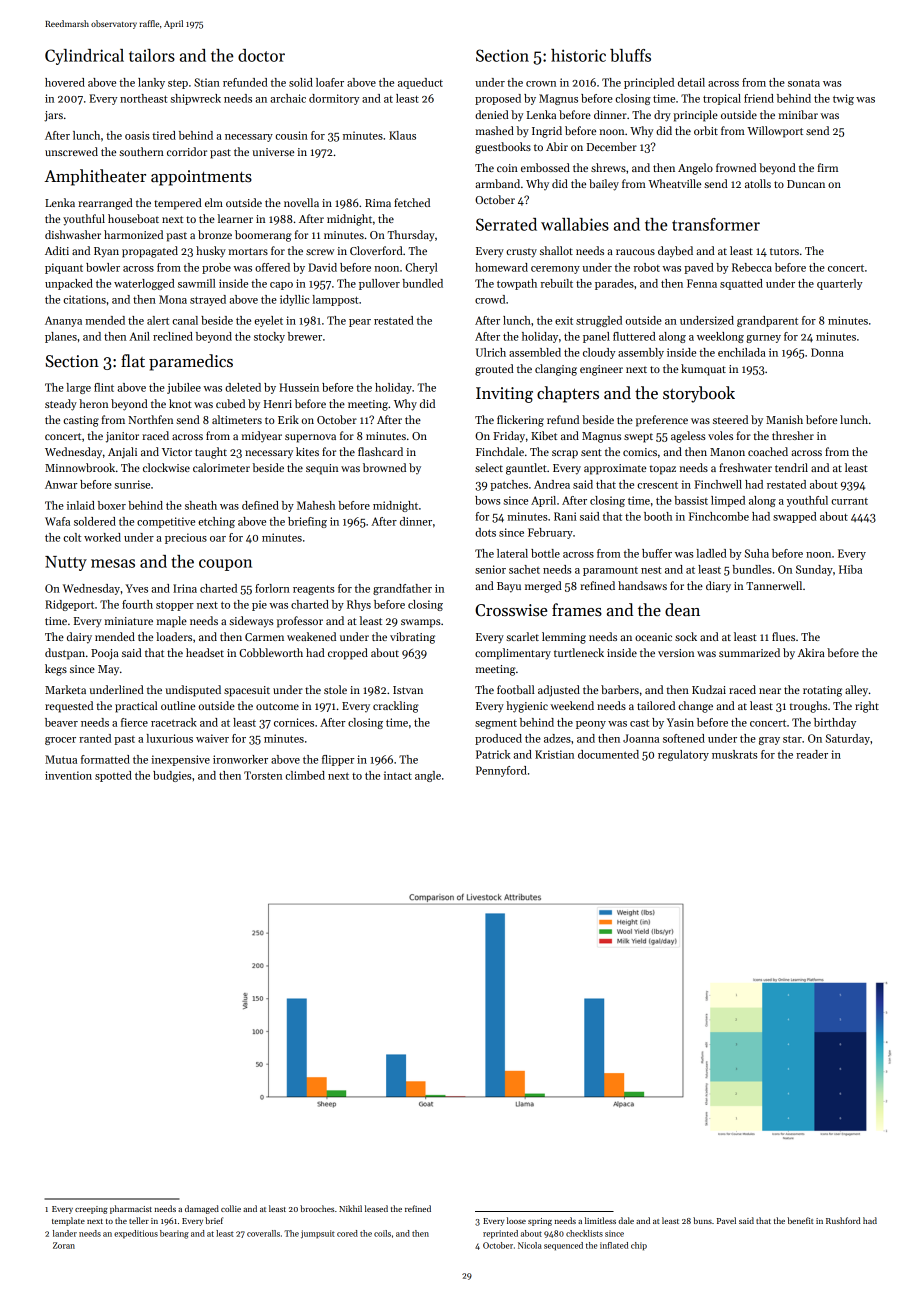 The image size is (924, 1308). I want to click on pullover, so click(379, 284).
